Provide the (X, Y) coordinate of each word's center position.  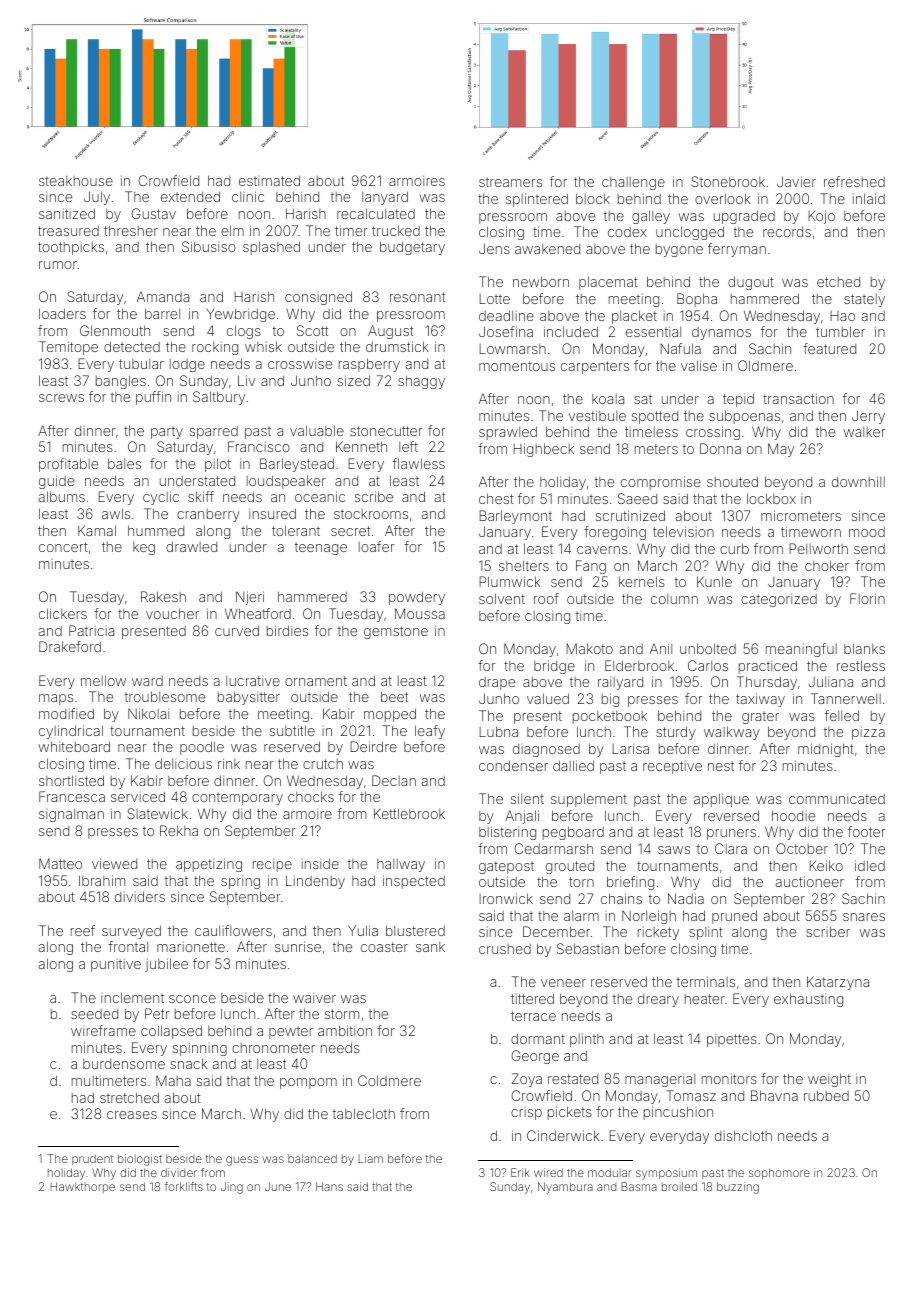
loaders (62, 313)
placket (634, 317)
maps (56, 699)
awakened (547, 249)
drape (497, 683)
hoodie (793, 815)
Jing (232, 1188)
